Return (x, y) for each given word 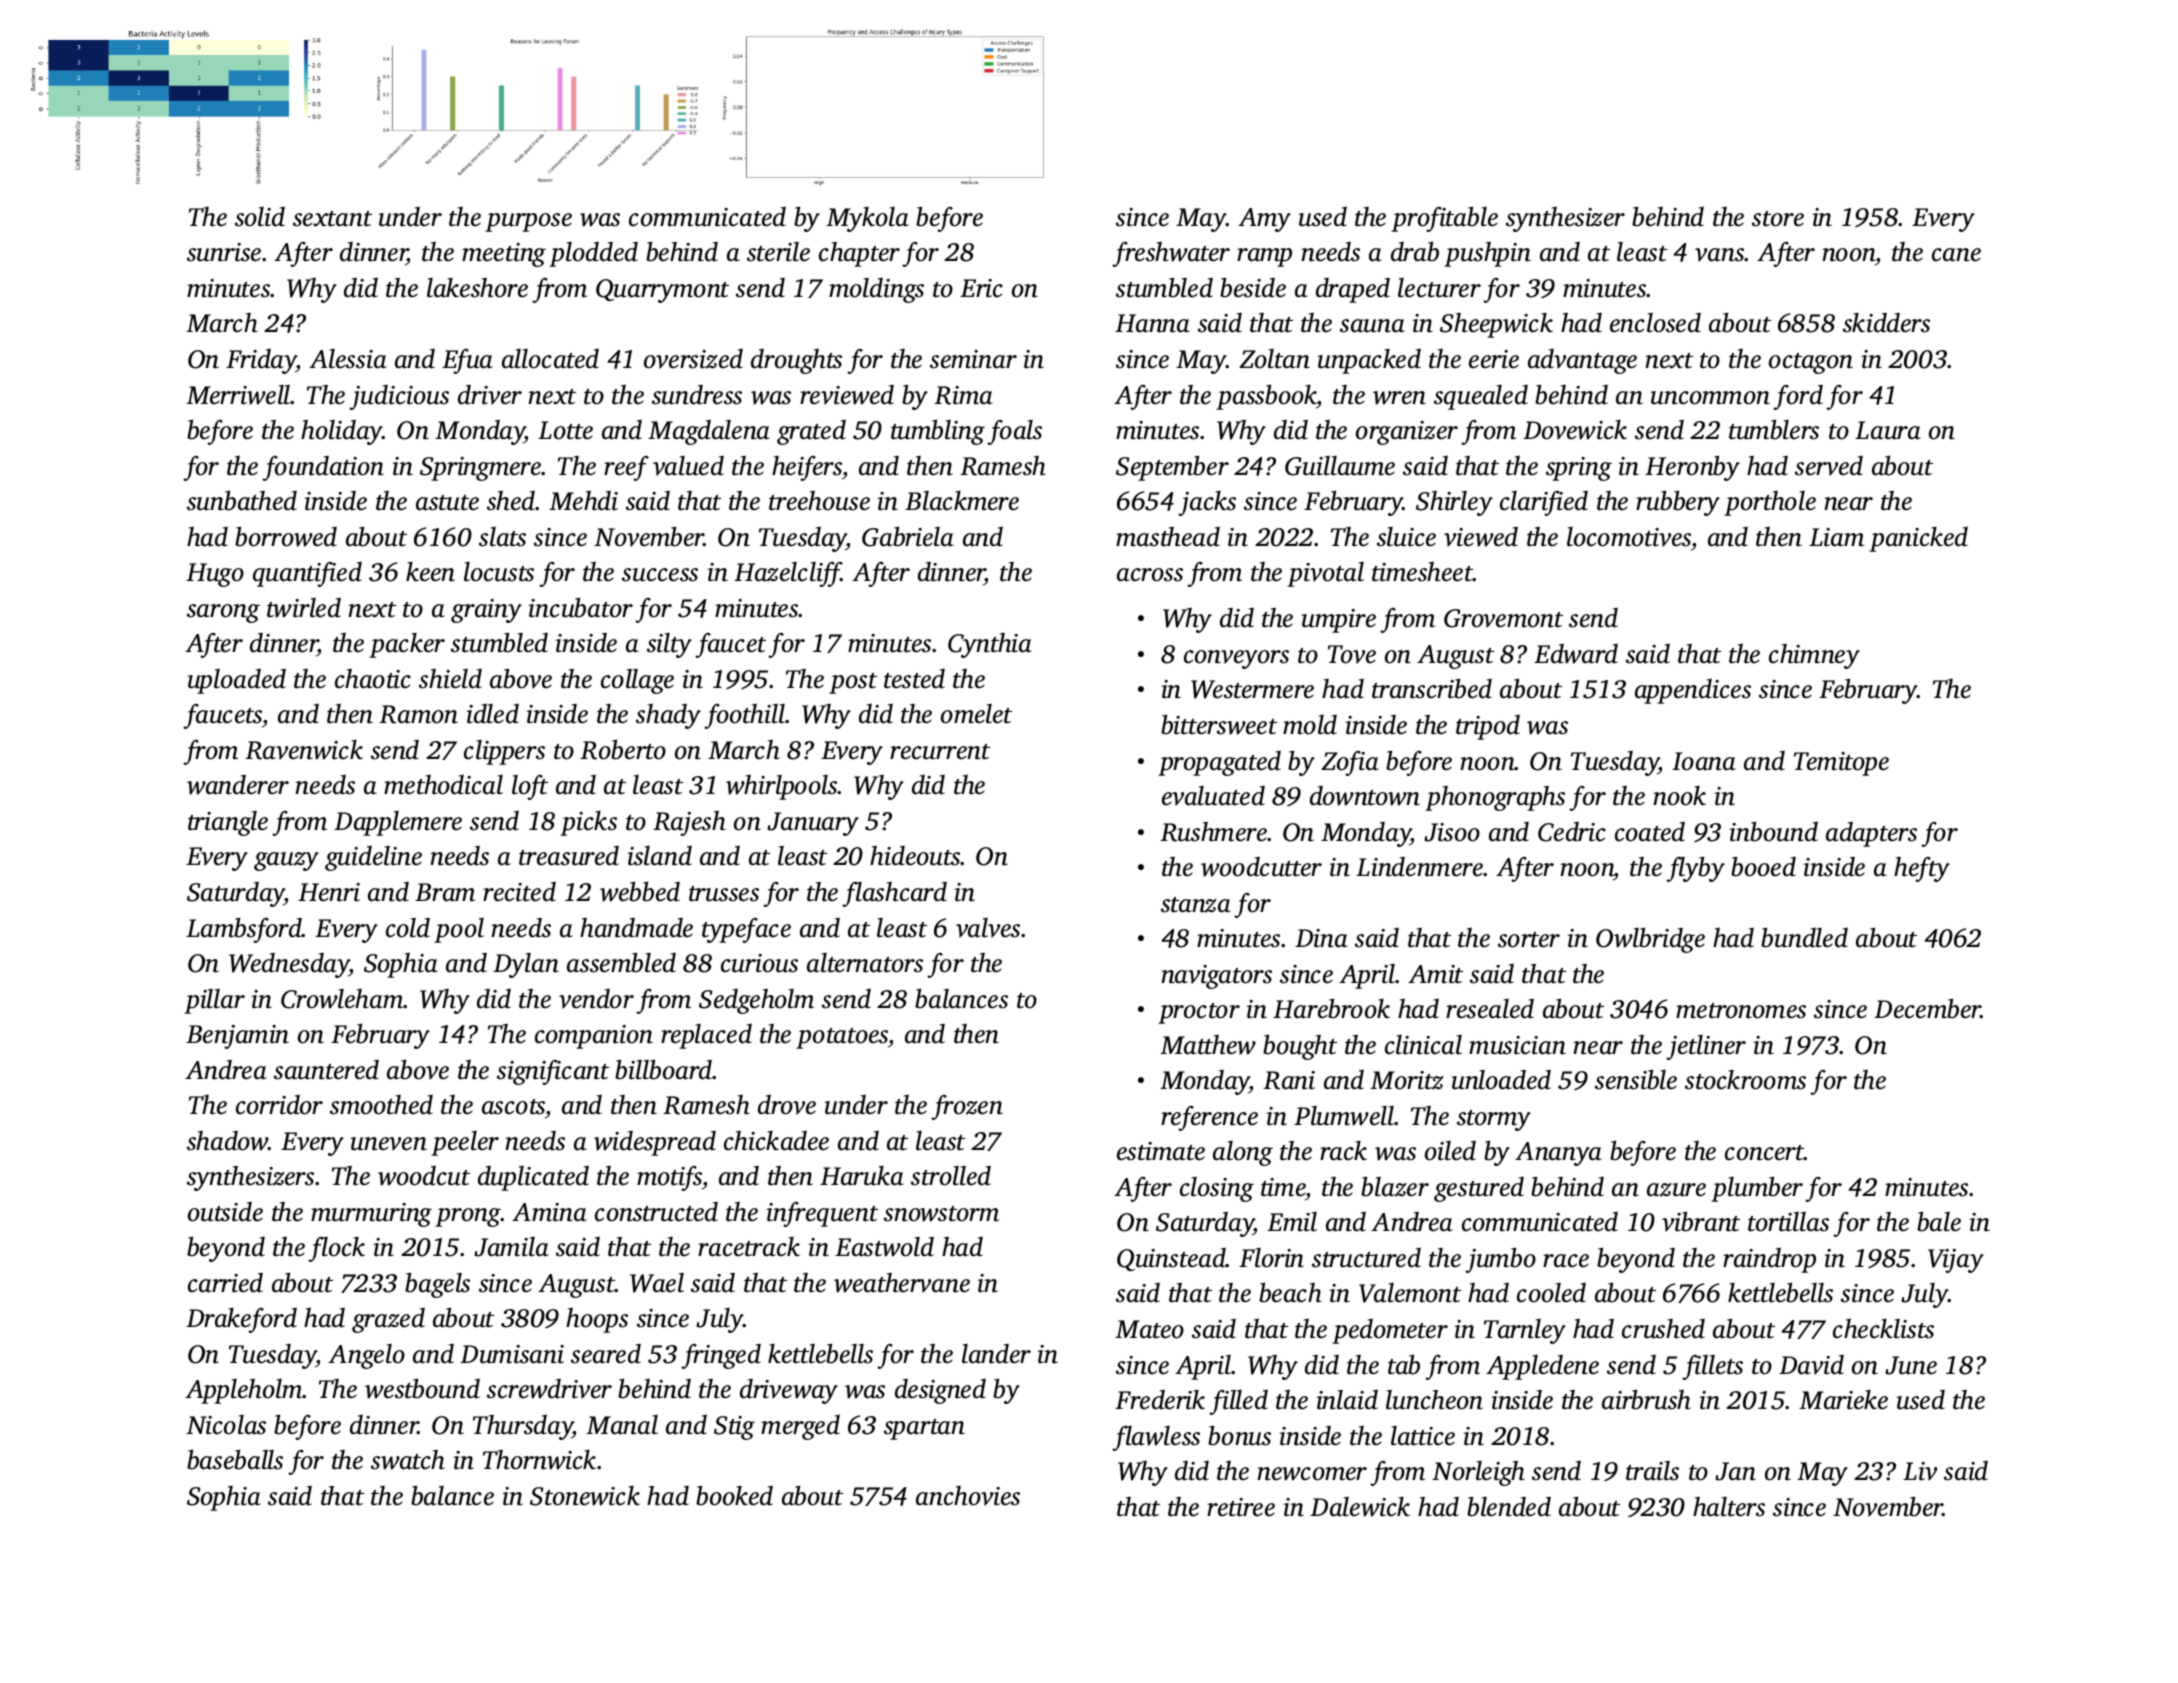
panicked (1918, 539)
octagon (1811, 363)
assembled (621, 963)
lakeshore (477, 288)
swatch (408, 1460)
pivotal (1325, 574)
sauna (1372, 326)
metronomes (1741, 1011)
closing (1217, 1189)
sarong (223, 613)
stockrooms (1745, 1080)
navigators (1216, 977)
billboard (664, 1070)
